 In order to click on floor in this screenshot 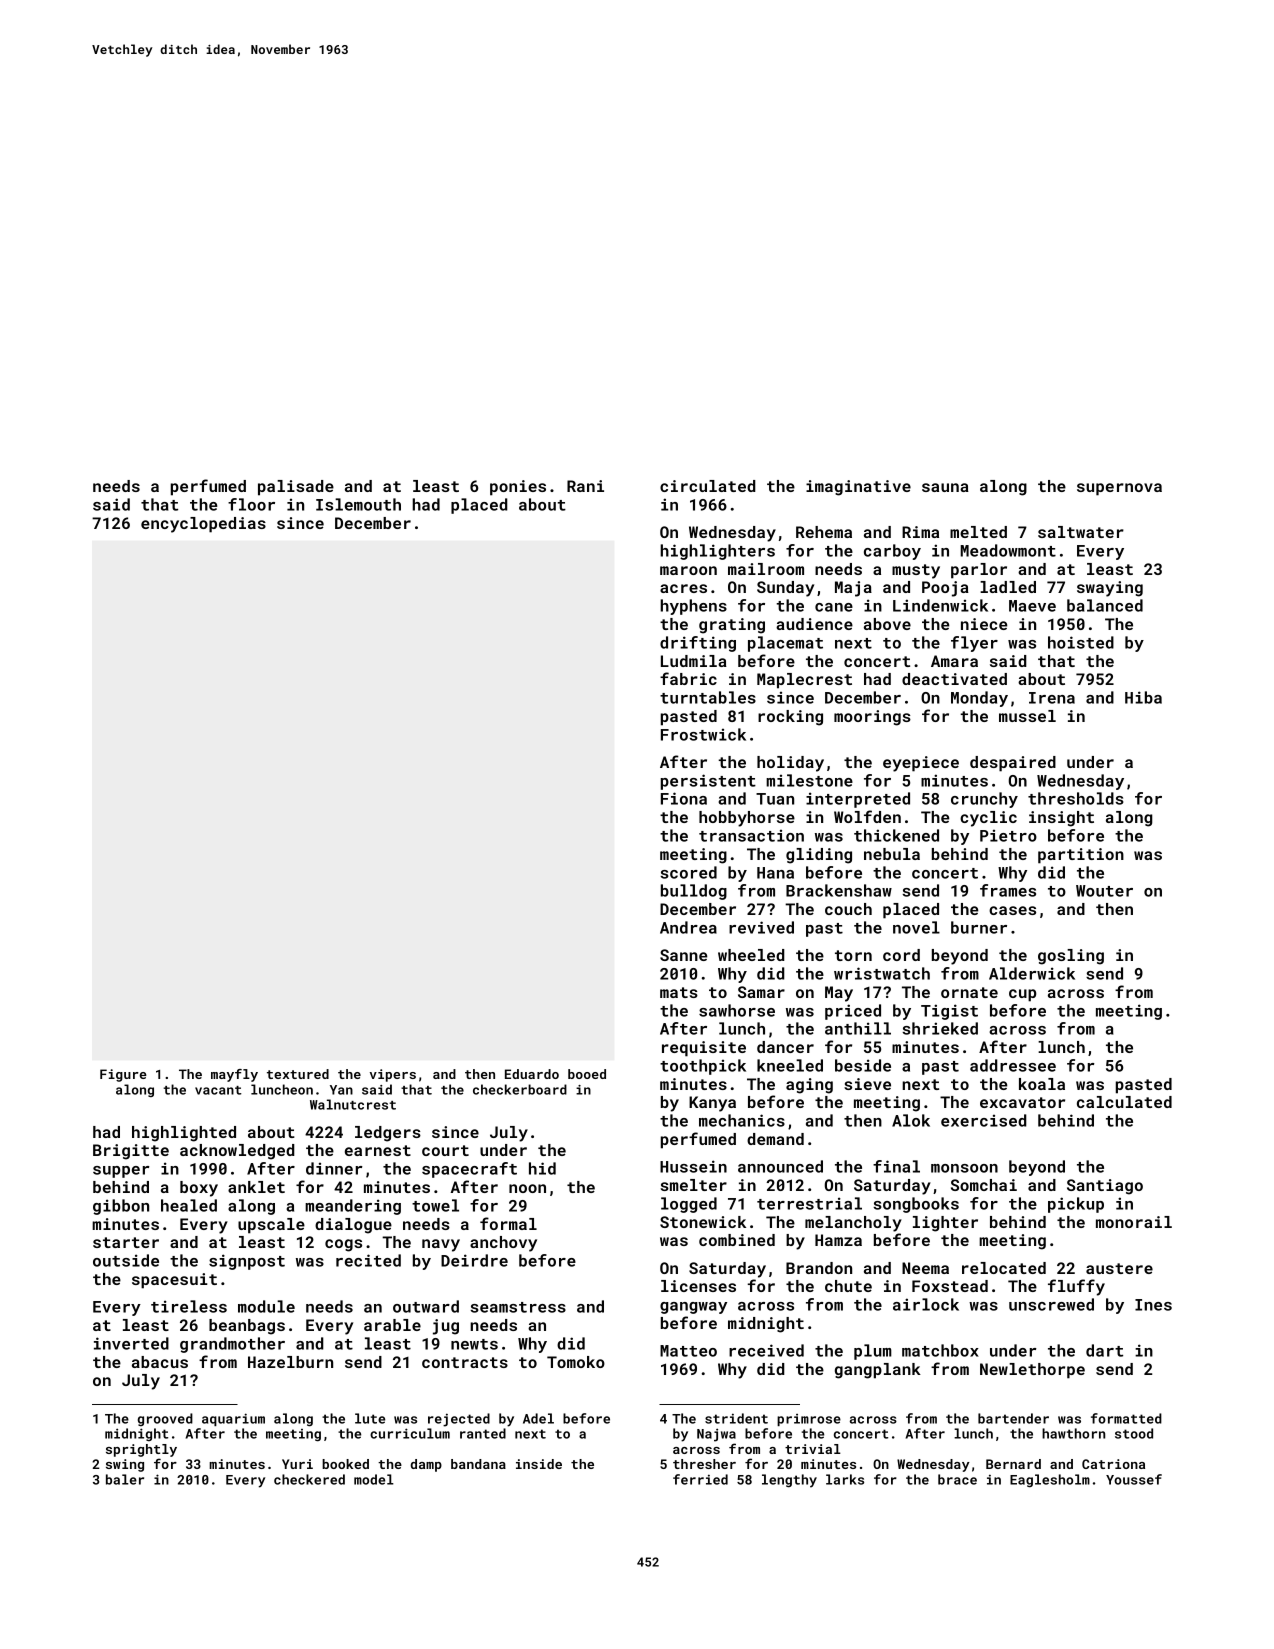, I will do `click(251, 504)`.
